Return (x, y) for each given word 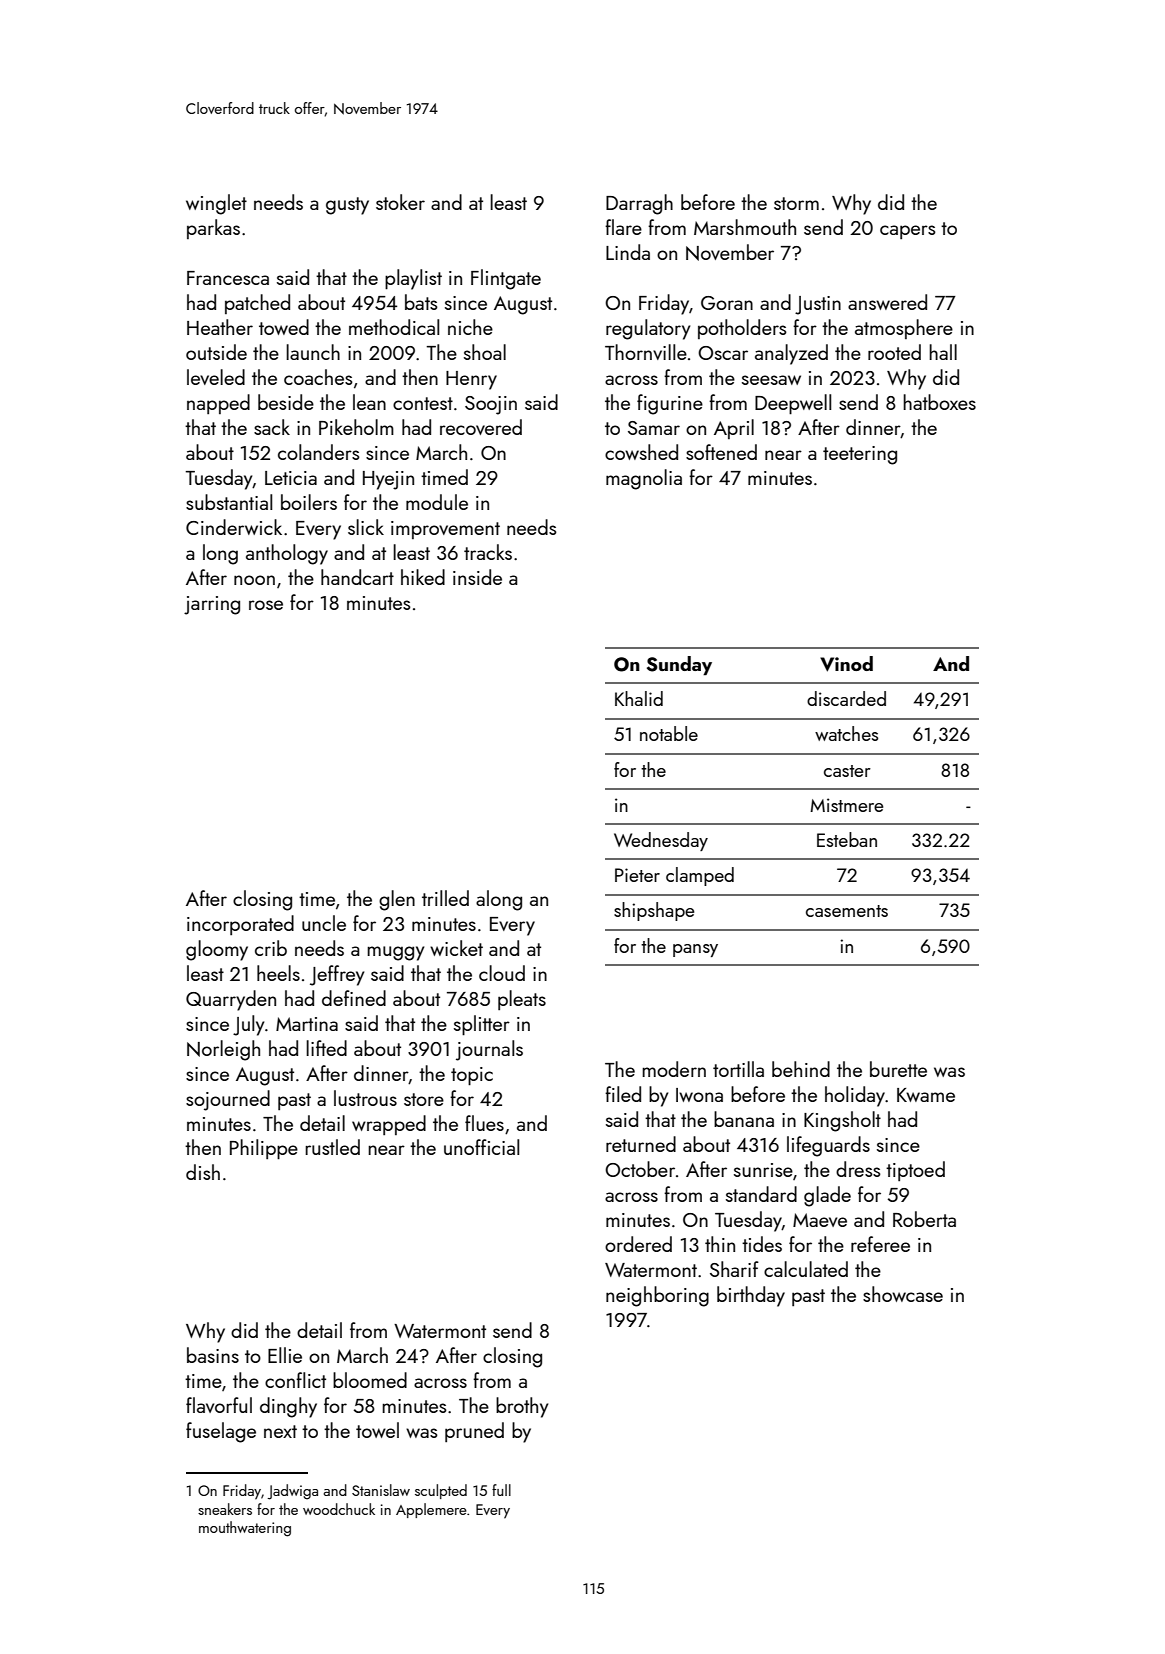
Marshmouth (745, 227)
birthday (751, 1296)
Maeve (820, 1220)
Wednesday (661, 841)
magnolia (644, 479)
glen (397, 900)
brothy (522, 1407)
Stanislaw (381, 1490)
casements (847, 911)
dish (203, 1172)
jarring (212, 605)
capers (908, 232)
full (501, 1490)
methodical (394, 327)
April (734, 429)
